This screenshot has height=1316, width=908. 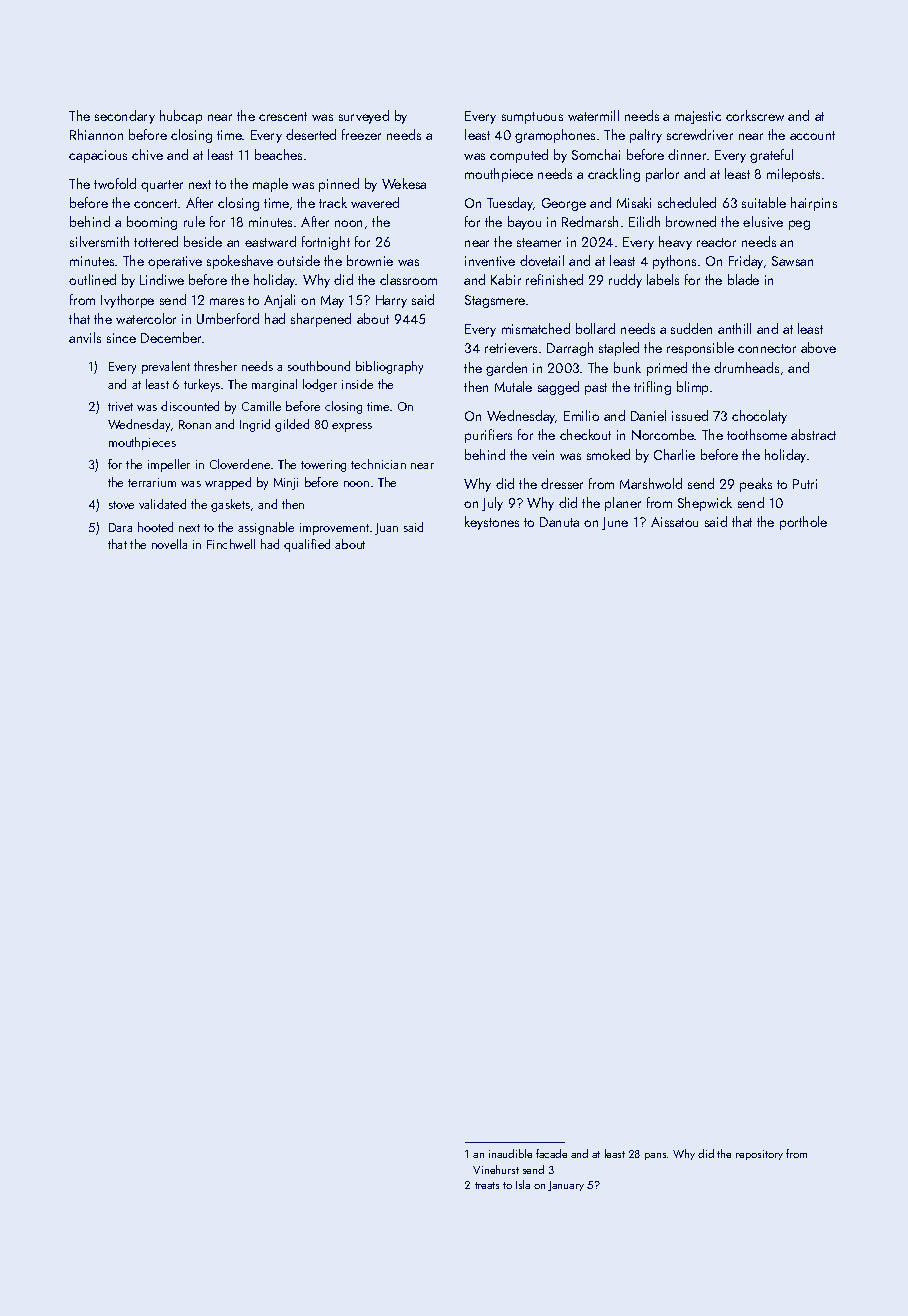 I want to click on repository, so click(x=759, y=1155).
